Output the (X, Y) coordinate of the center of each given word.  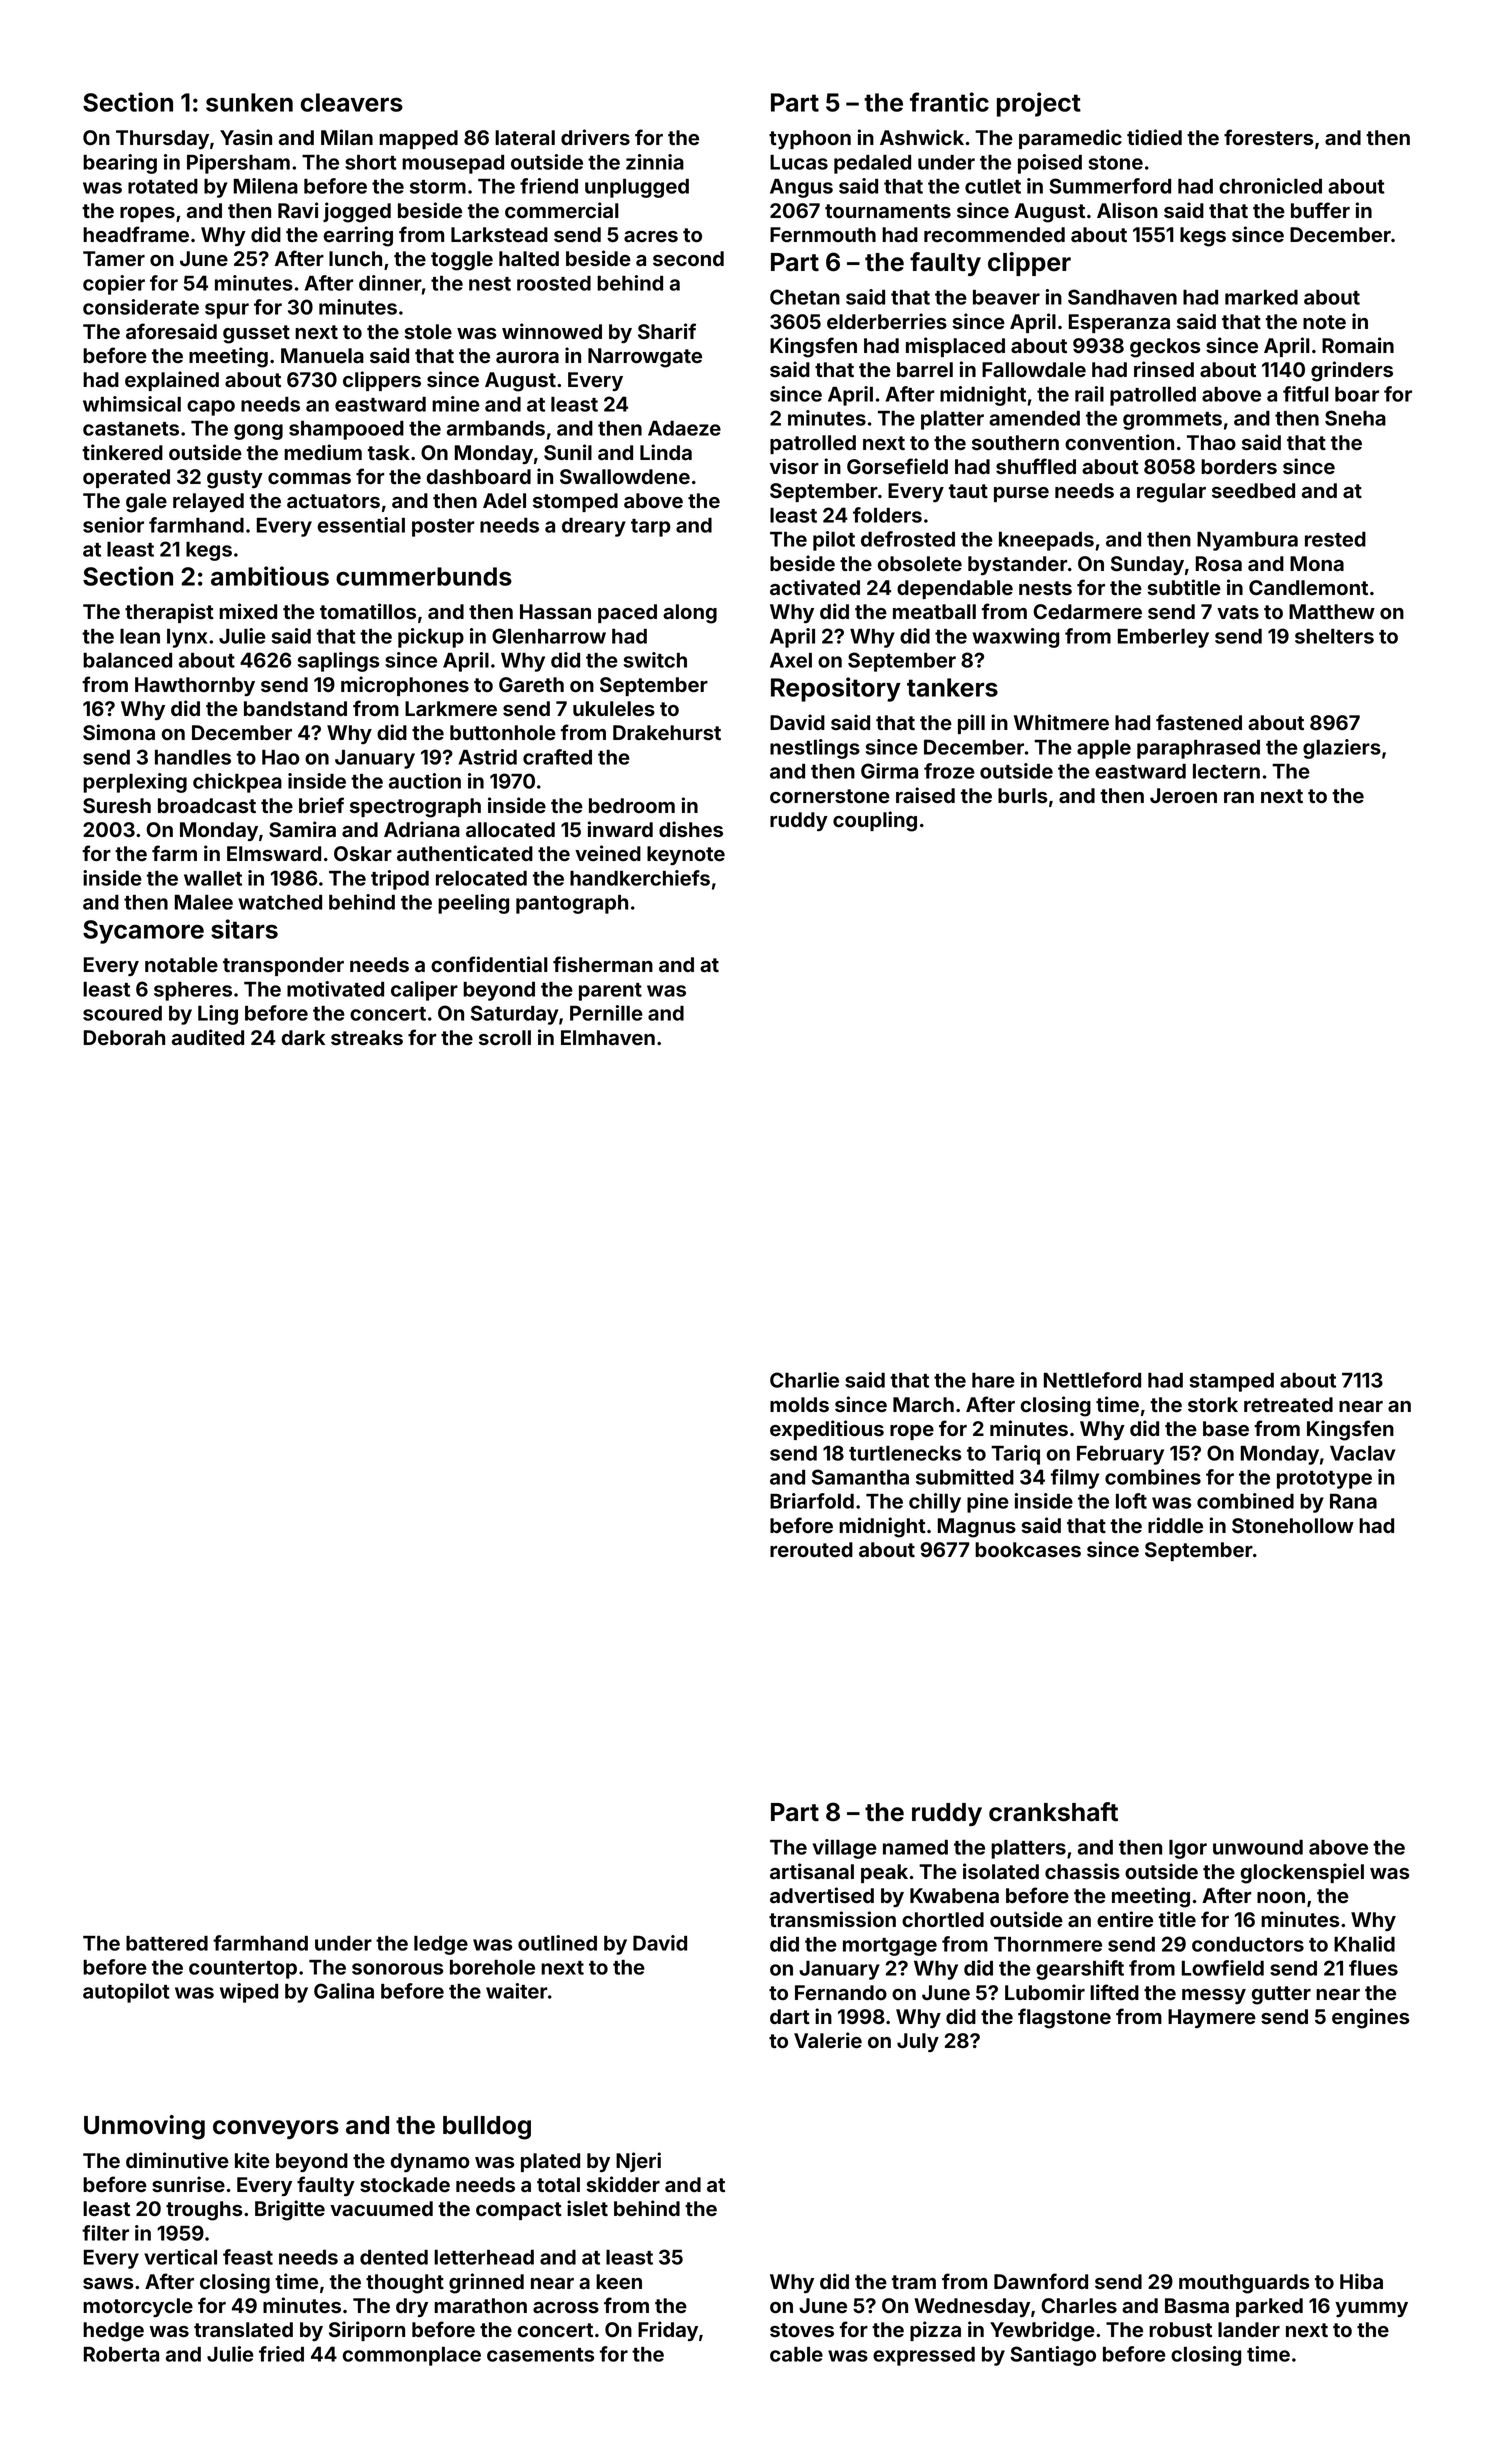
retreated (1288, 1405)
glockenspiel (1302, 1873)
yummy (1371, 2309)
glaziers (1342, 749)
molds (799, 1404)
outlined (557, 1943)
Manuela (322, 356)
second (688, 259)
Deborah (124, 1038)
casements (540, 2355)
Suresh (117, 806)
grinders (1352, 371)
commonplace (412, 2356)
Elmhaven (608, 1038)
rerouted (811, 1550)
